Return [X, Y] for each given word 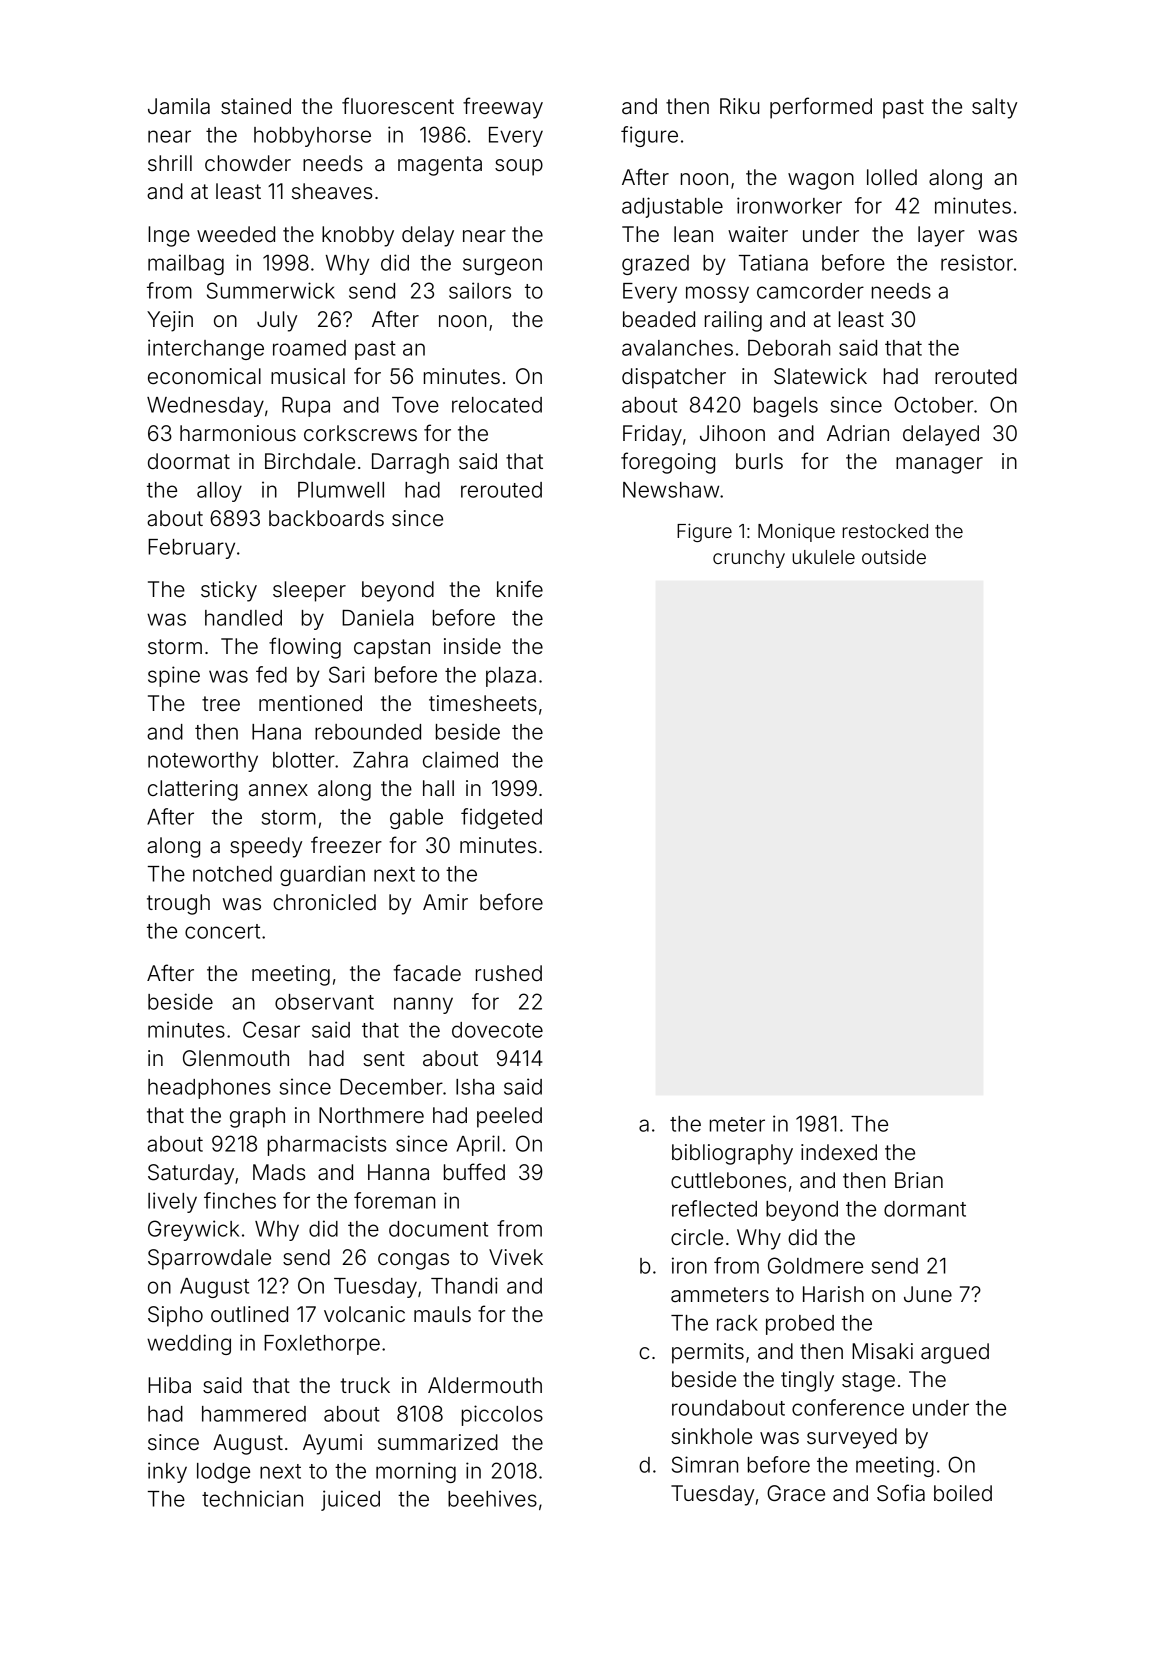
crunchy [749, 559]
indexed [839, 1152]
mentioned [310, 703]
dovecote [497, 1030]
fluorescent [398, 106]
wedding [189, 1344]
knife [520, 588]
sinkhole [711, 1436]
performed [821, 108]
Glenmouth [236, 1058]
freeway [503, 108]
